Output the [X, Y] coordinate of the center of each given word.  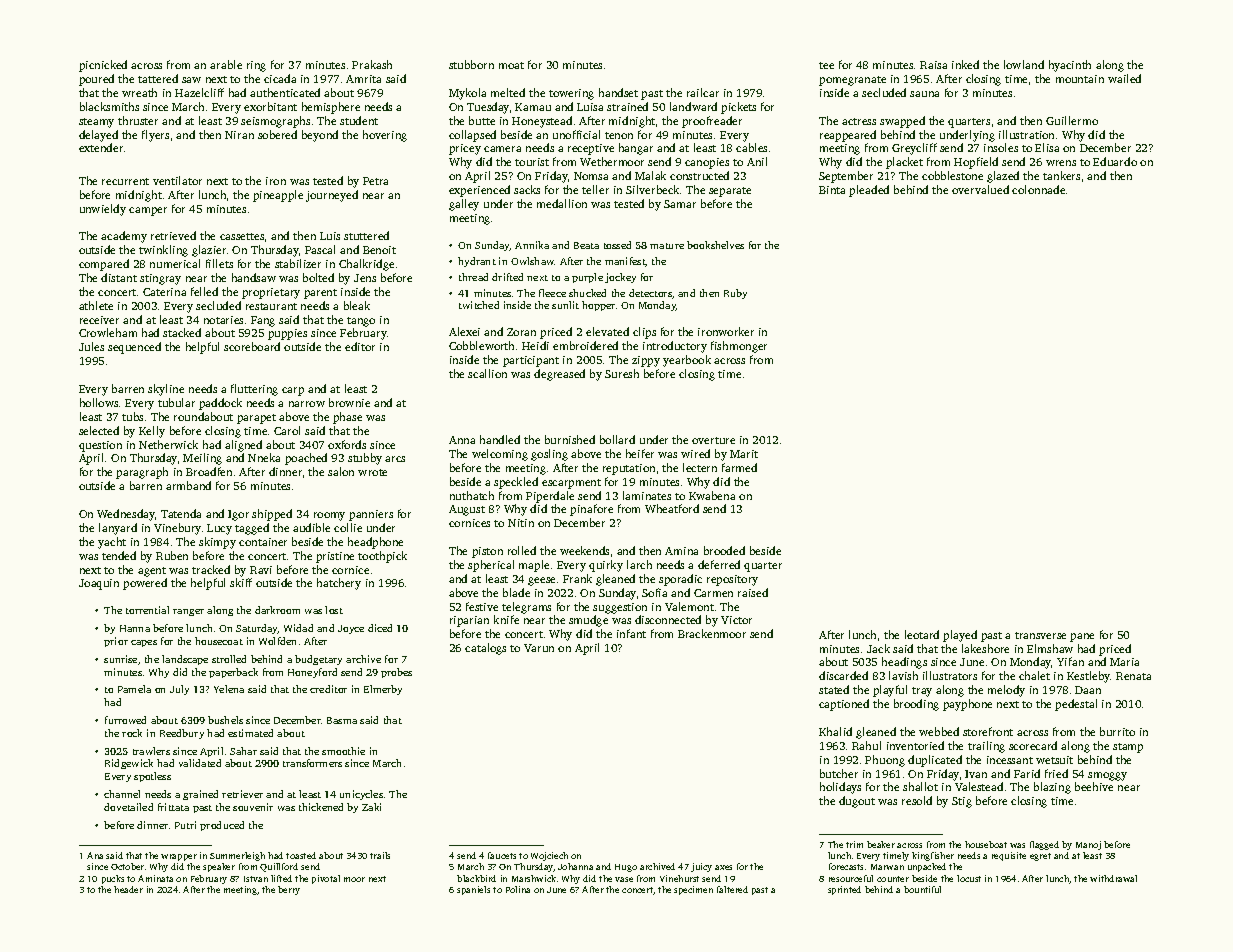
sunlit [565, 305]
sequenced [134, 348]
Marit [744, 454]
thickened [321, 807]
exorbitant [270, 106]
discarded [843, 675]
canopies [707, 163]
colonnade [1038, 189]
